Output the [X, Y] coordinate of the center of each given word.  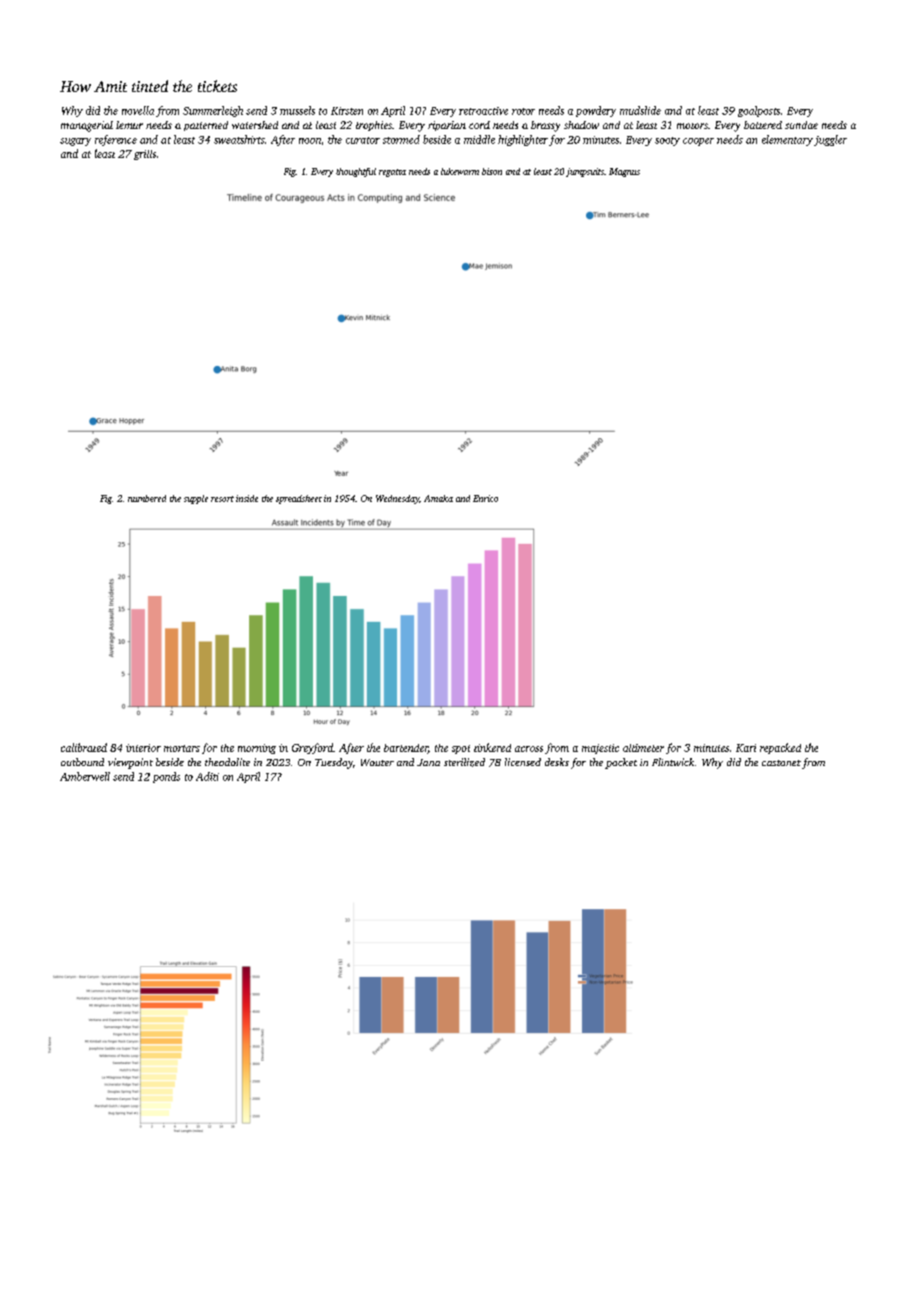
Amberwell [85, 776]
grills [145, 155]
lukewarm [460, 171]
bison [492, 171]
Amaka [438, 498]
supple [196, 499]
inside [247, 498]
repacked [780, 748]
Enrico [485, 498]
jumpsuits [585, 172]
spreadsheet [299, 499]
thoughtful [356, 172]
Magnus [624, 172]
